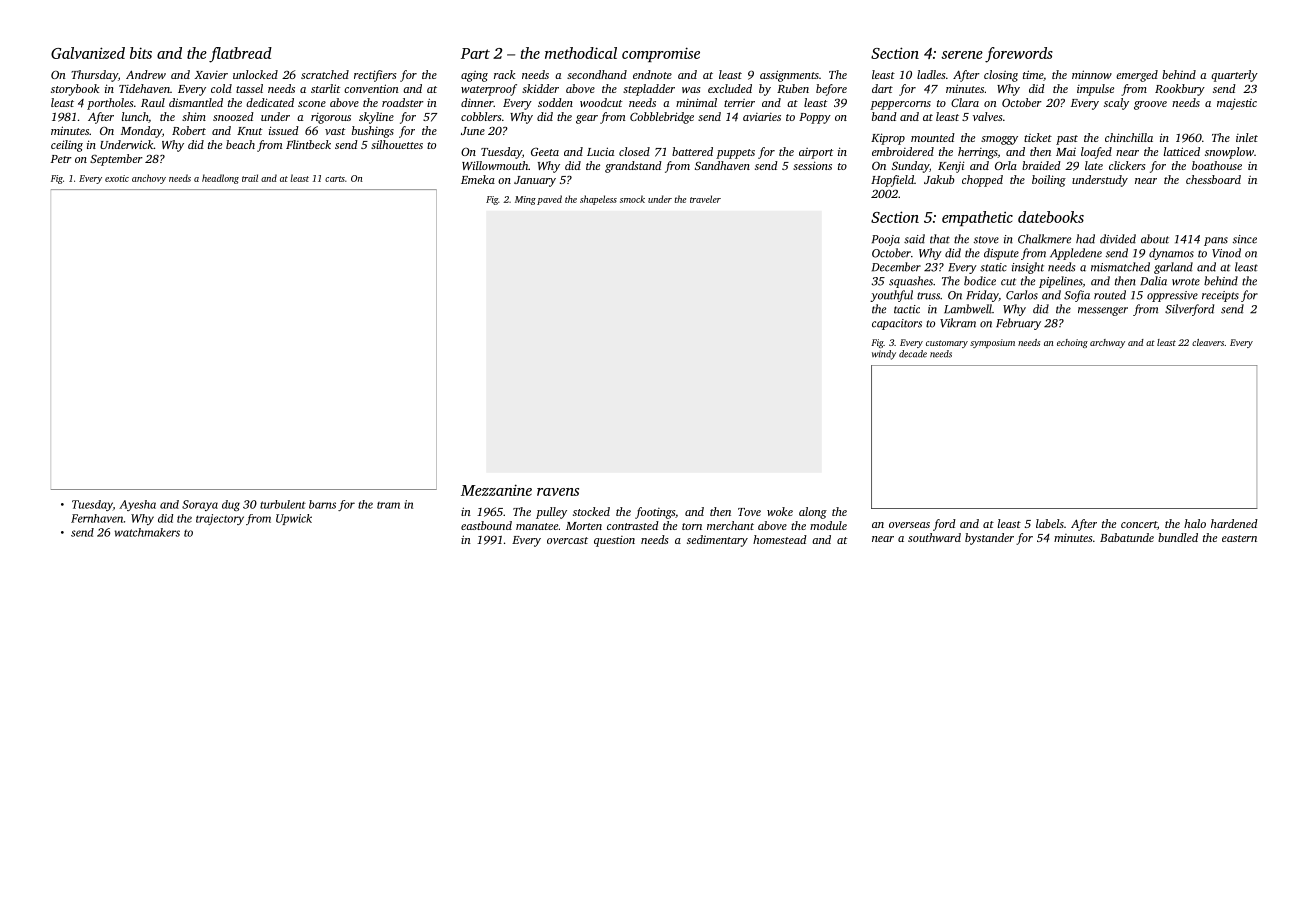 This screenshot has height=924, width=1308. I want to click on boiling, so click(1049, 181).
